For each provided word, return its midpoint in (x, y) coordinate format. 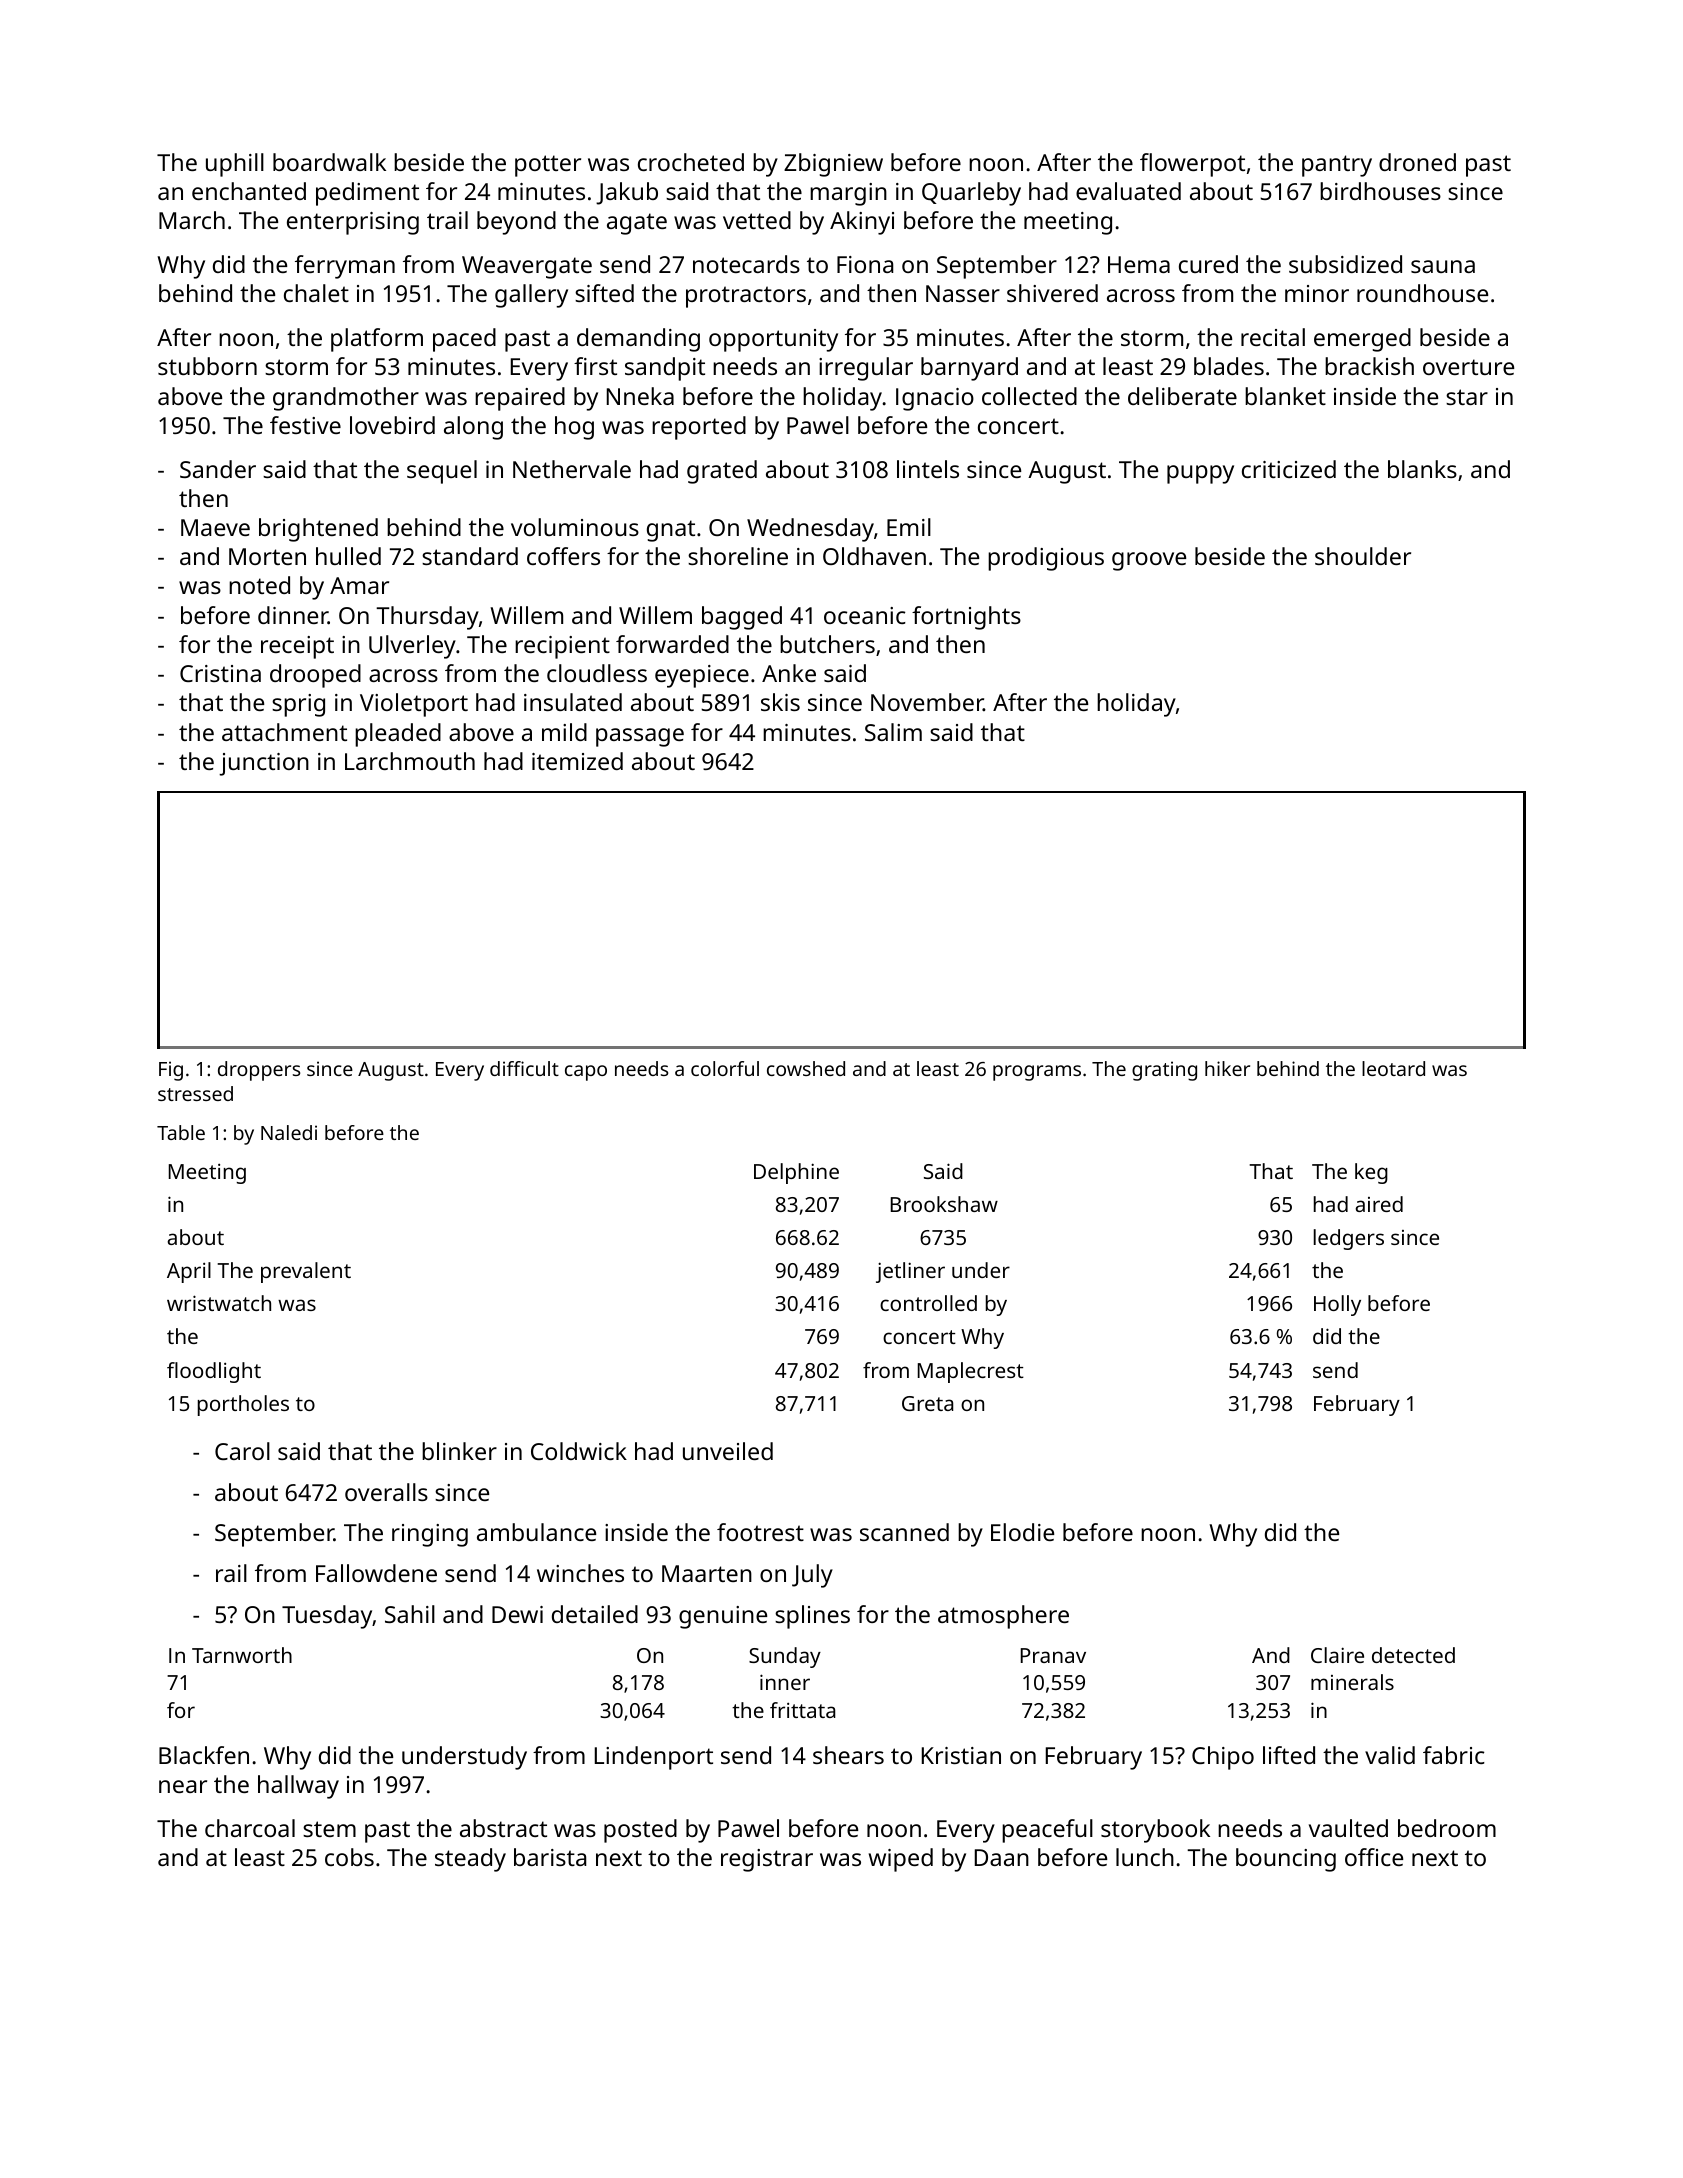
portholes (243, 1405)
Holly (1337, 1305)
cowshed (806, 1068)
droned (1417, 162)
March (192, 220)
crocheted (691, 162)
